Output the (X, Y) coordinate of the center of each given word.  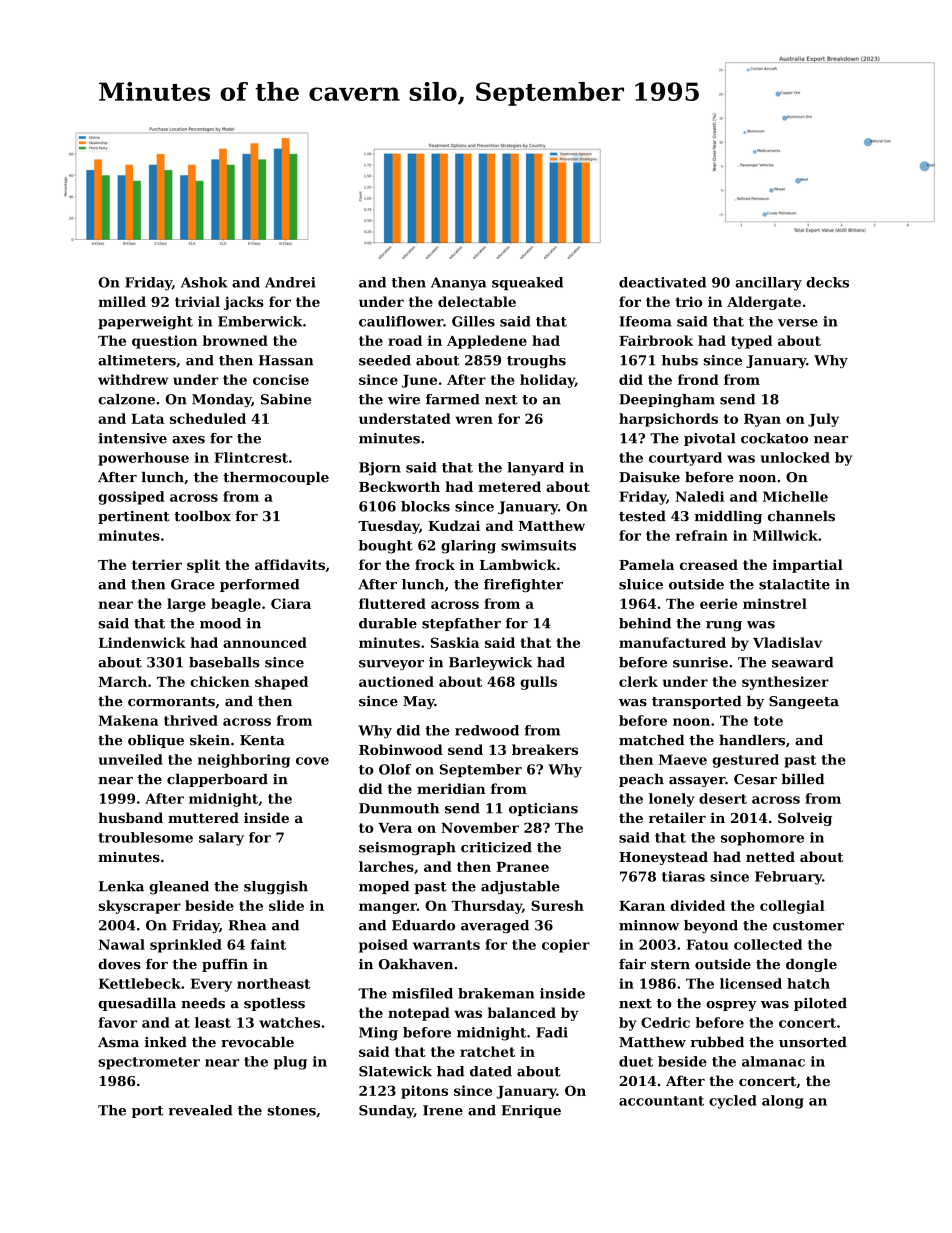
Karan (642, 906)
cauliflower (401, 321)
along (783, 1102)
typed (751, 342)
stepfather (461, 624)
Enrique (531, 1111)
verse (798, 323)
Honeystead (663, 858)
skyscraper (139, 907)
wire (404, 399)
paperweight (145, 323)
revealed (200, 1110)
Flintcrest (251, 457)
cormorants (171, 702)
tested (642, 516)
